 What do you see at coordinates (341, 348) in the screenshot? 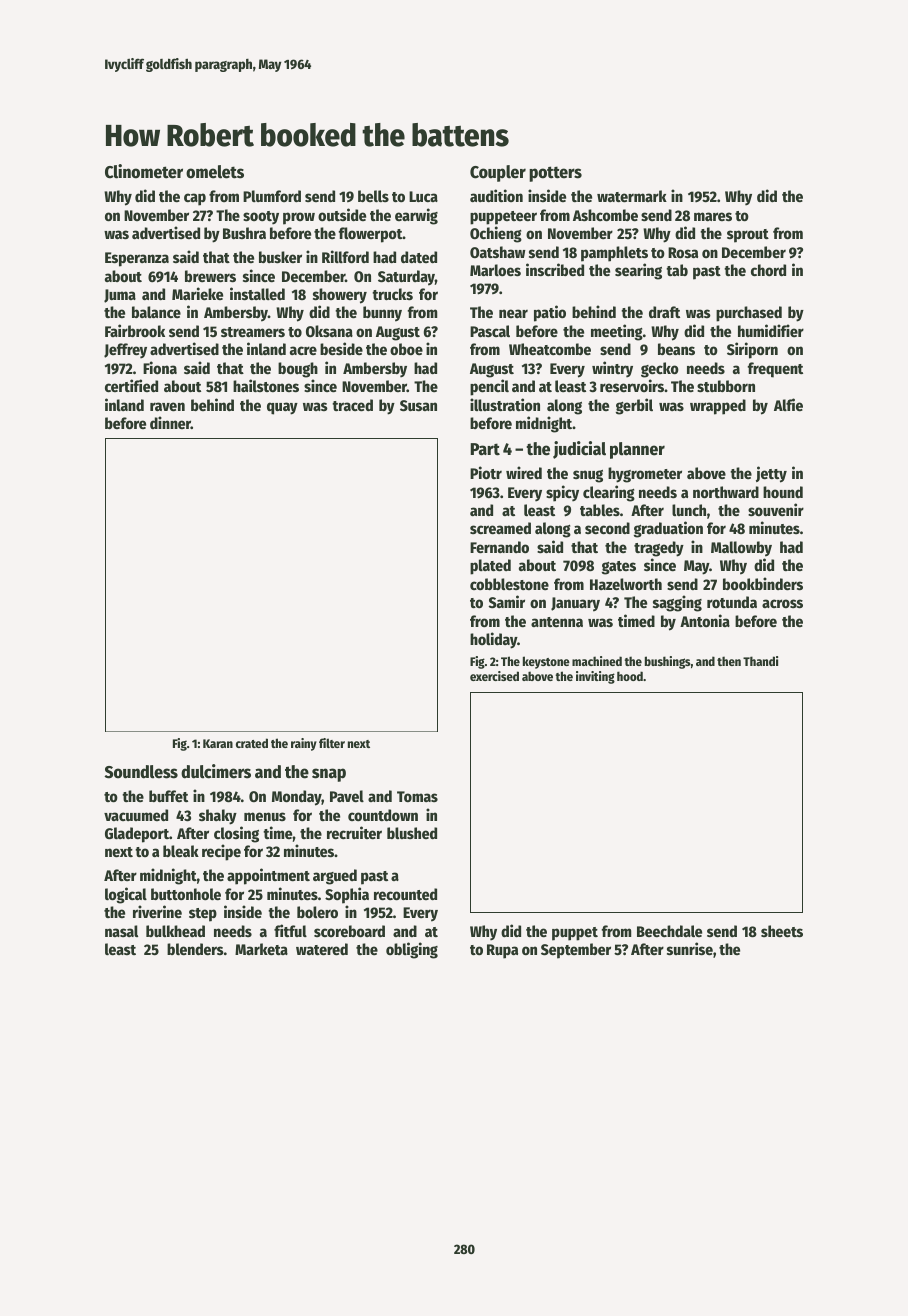
I see `beside` at bounding box center [341, 348].
